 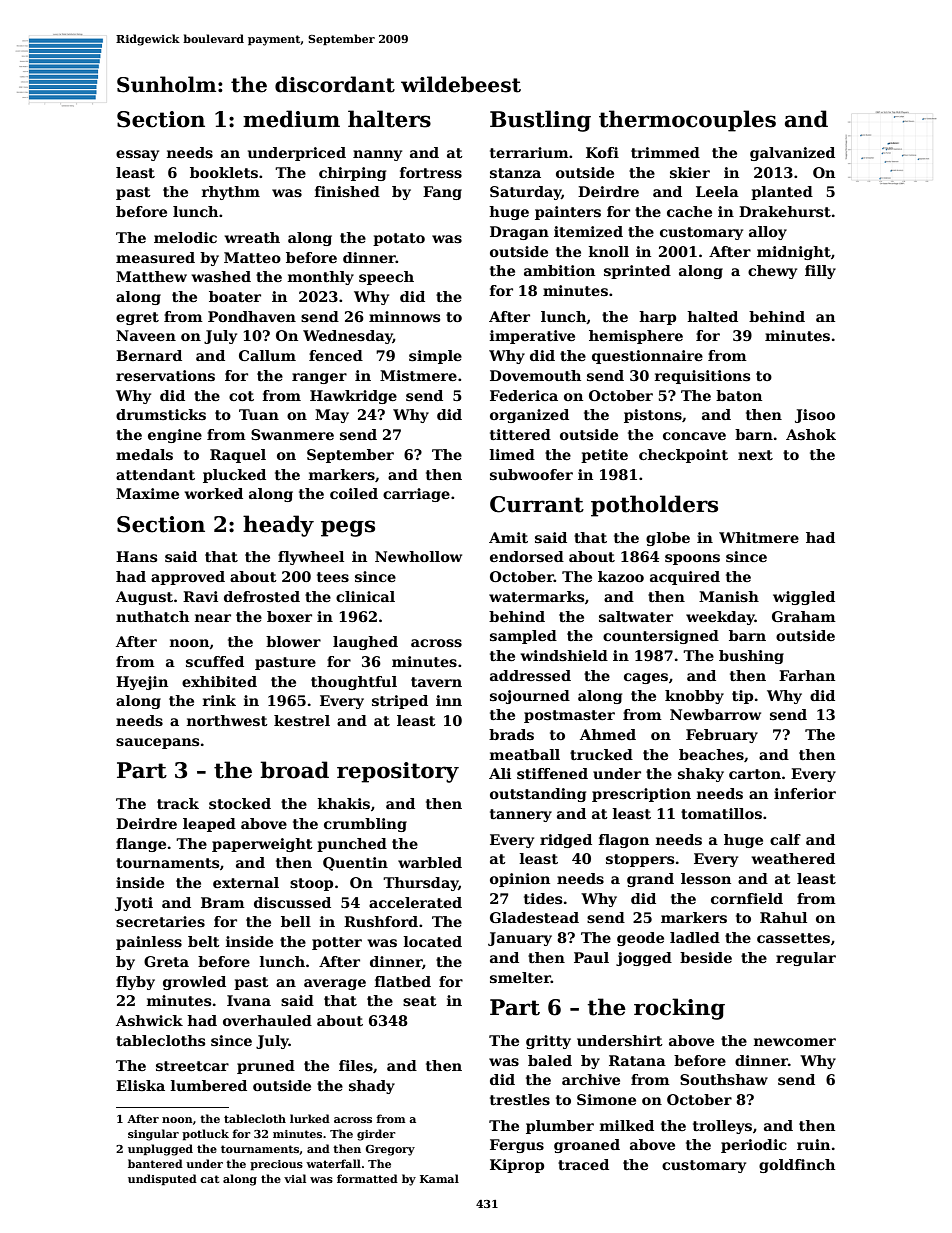 I want to click on galvanized, so click(x=792, y=154).
